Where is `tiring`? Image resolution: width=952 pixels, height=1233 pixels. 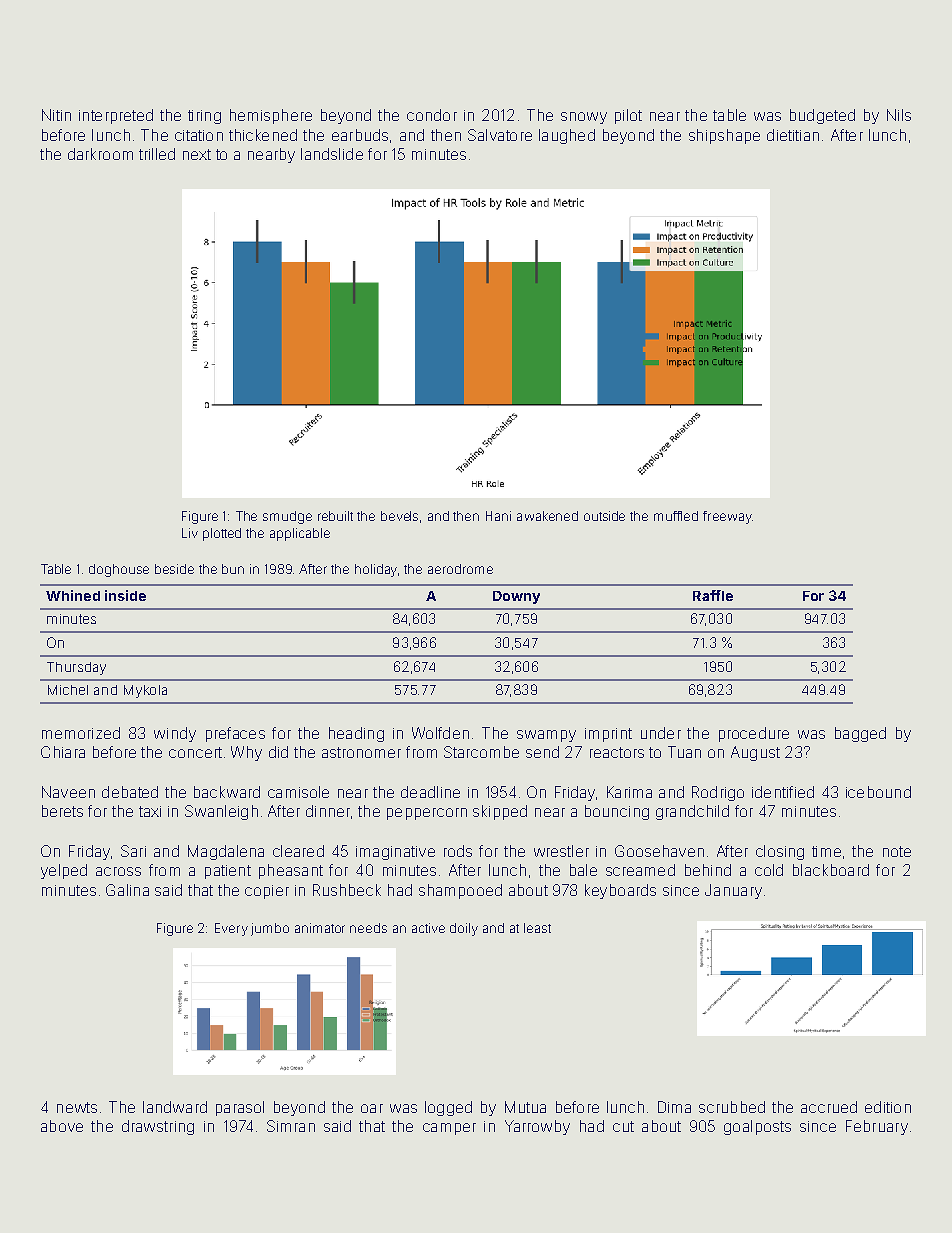
tiring is located at coordinates (204, 117).
